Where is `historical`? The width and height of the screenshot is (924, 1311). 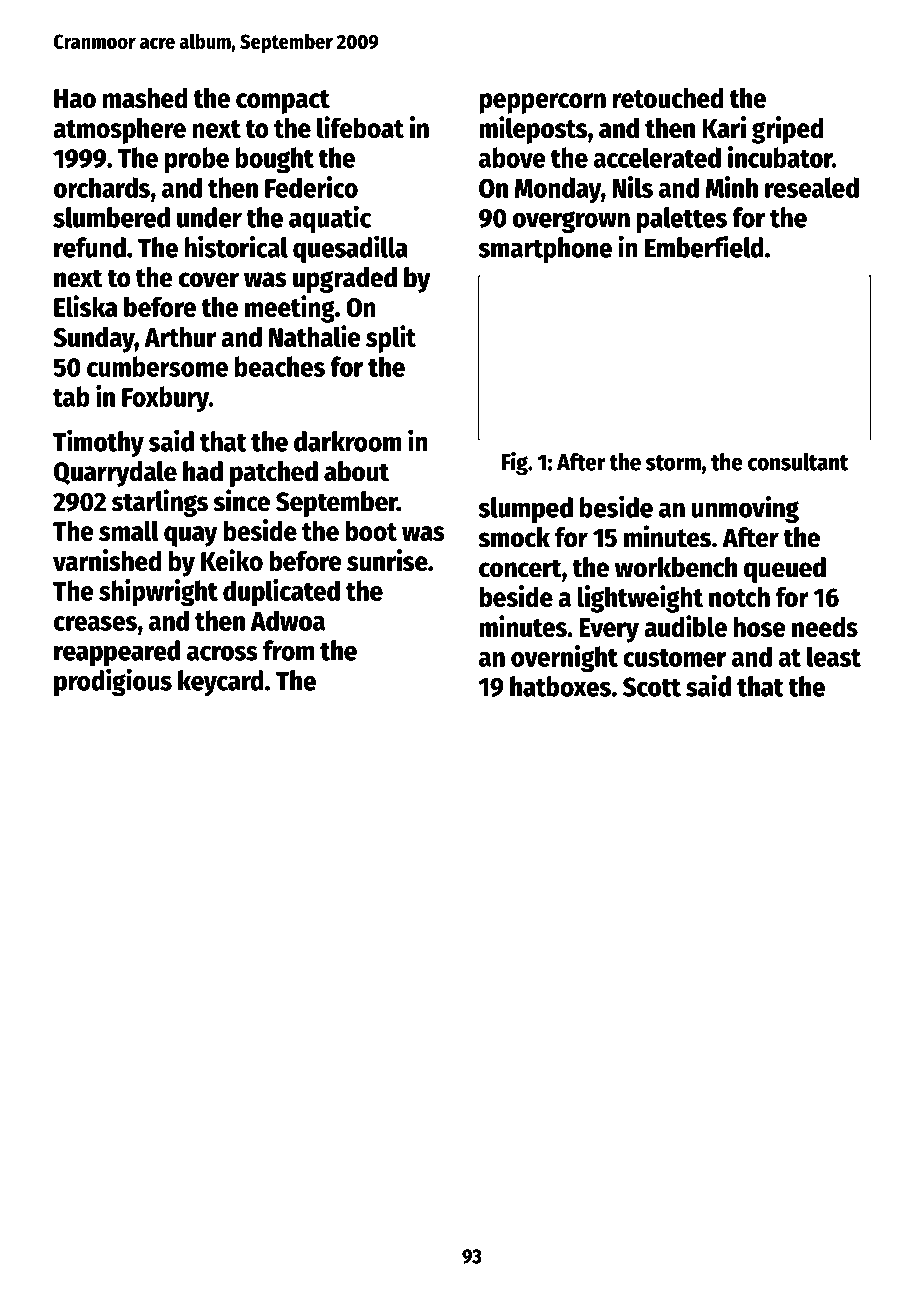 historical is located at coordinates (236, 246).
